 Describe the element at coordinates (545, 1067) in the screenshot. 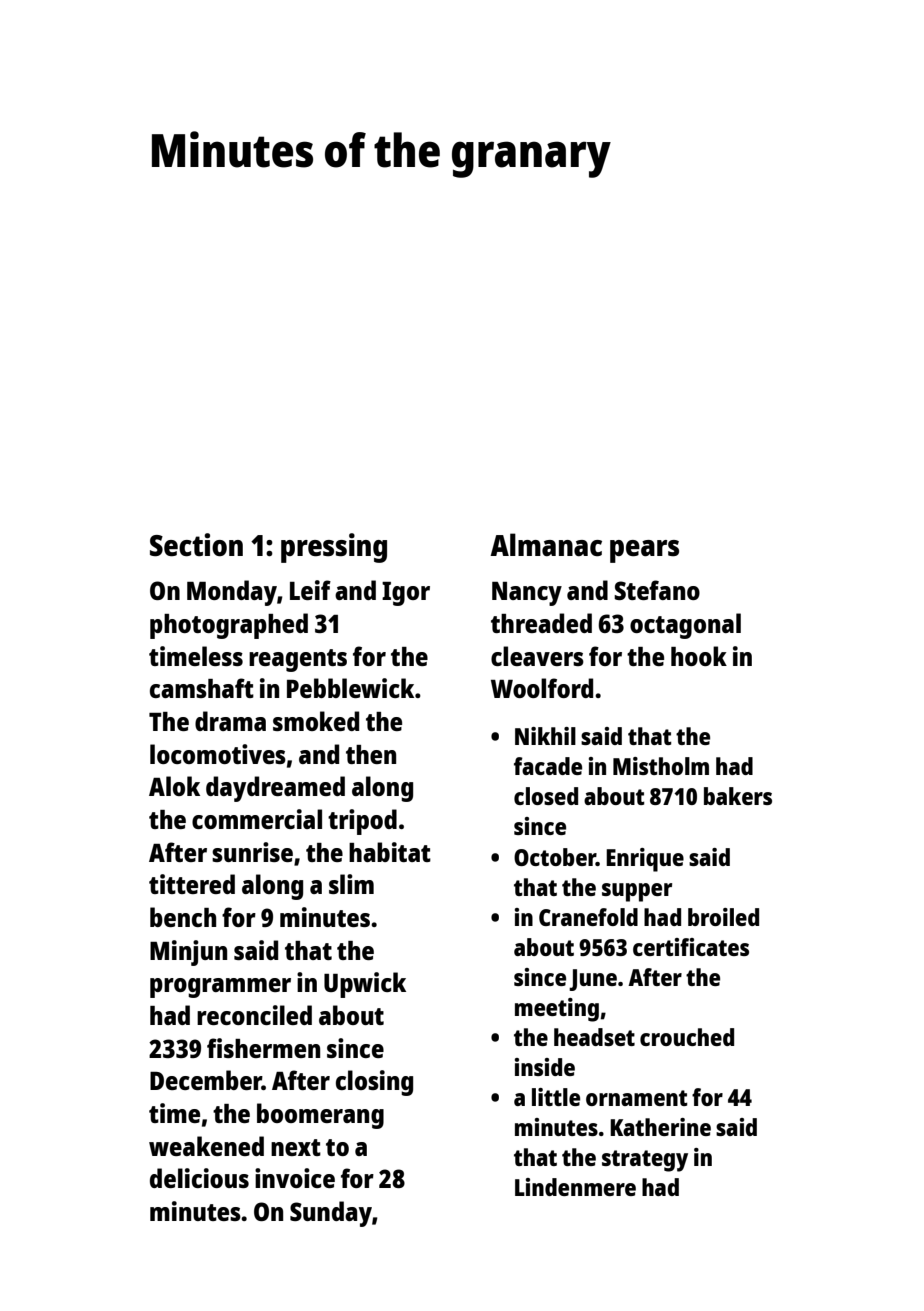

I see `inside` at that location.
